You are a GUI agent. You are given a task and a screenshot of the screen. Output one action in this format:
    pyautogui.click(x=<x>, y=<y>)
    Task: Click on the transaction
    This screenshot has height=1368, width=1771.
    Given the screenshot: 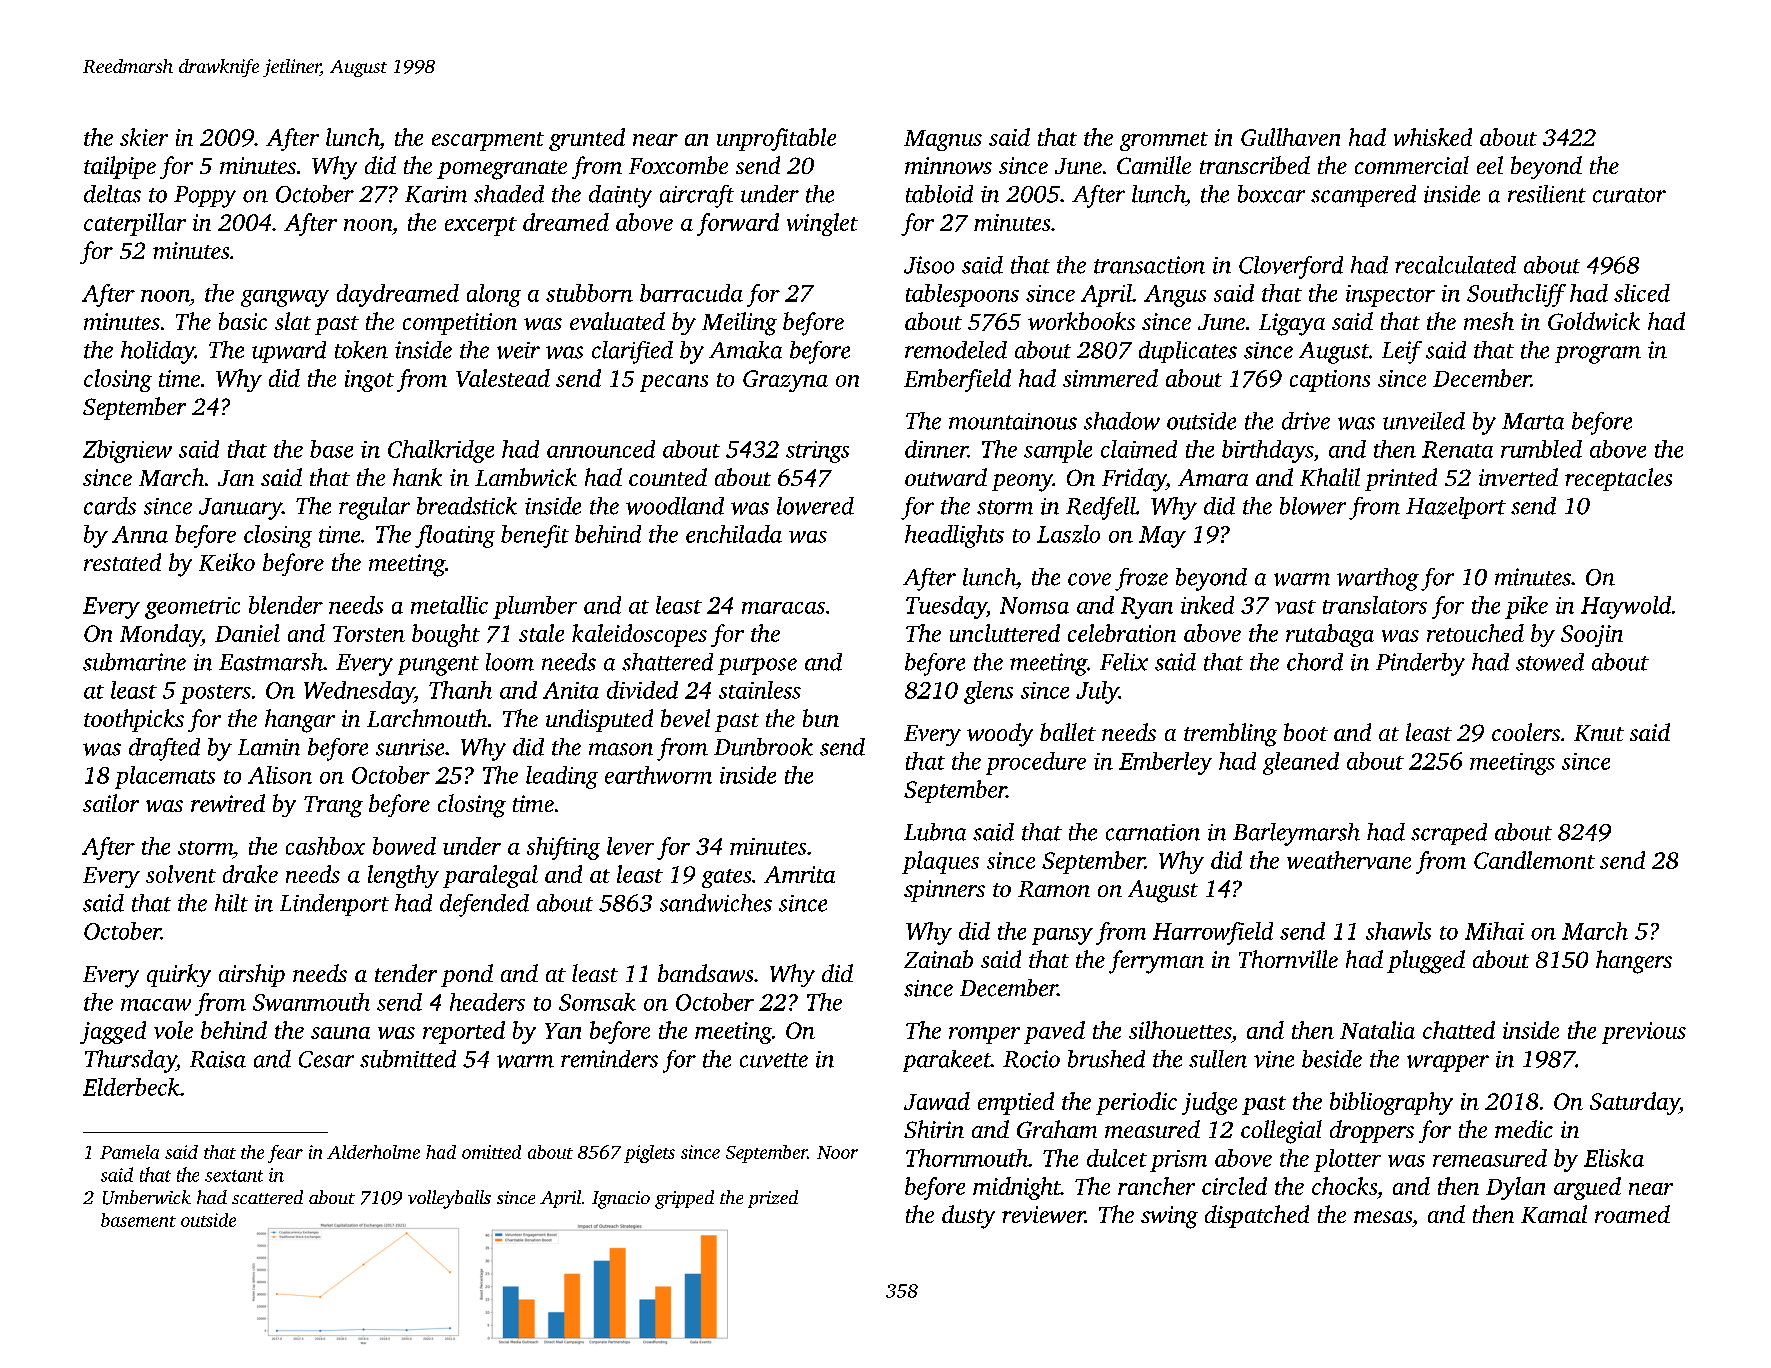 What is the action you would take?
    pyautogui.click(x=1149, y=265)
